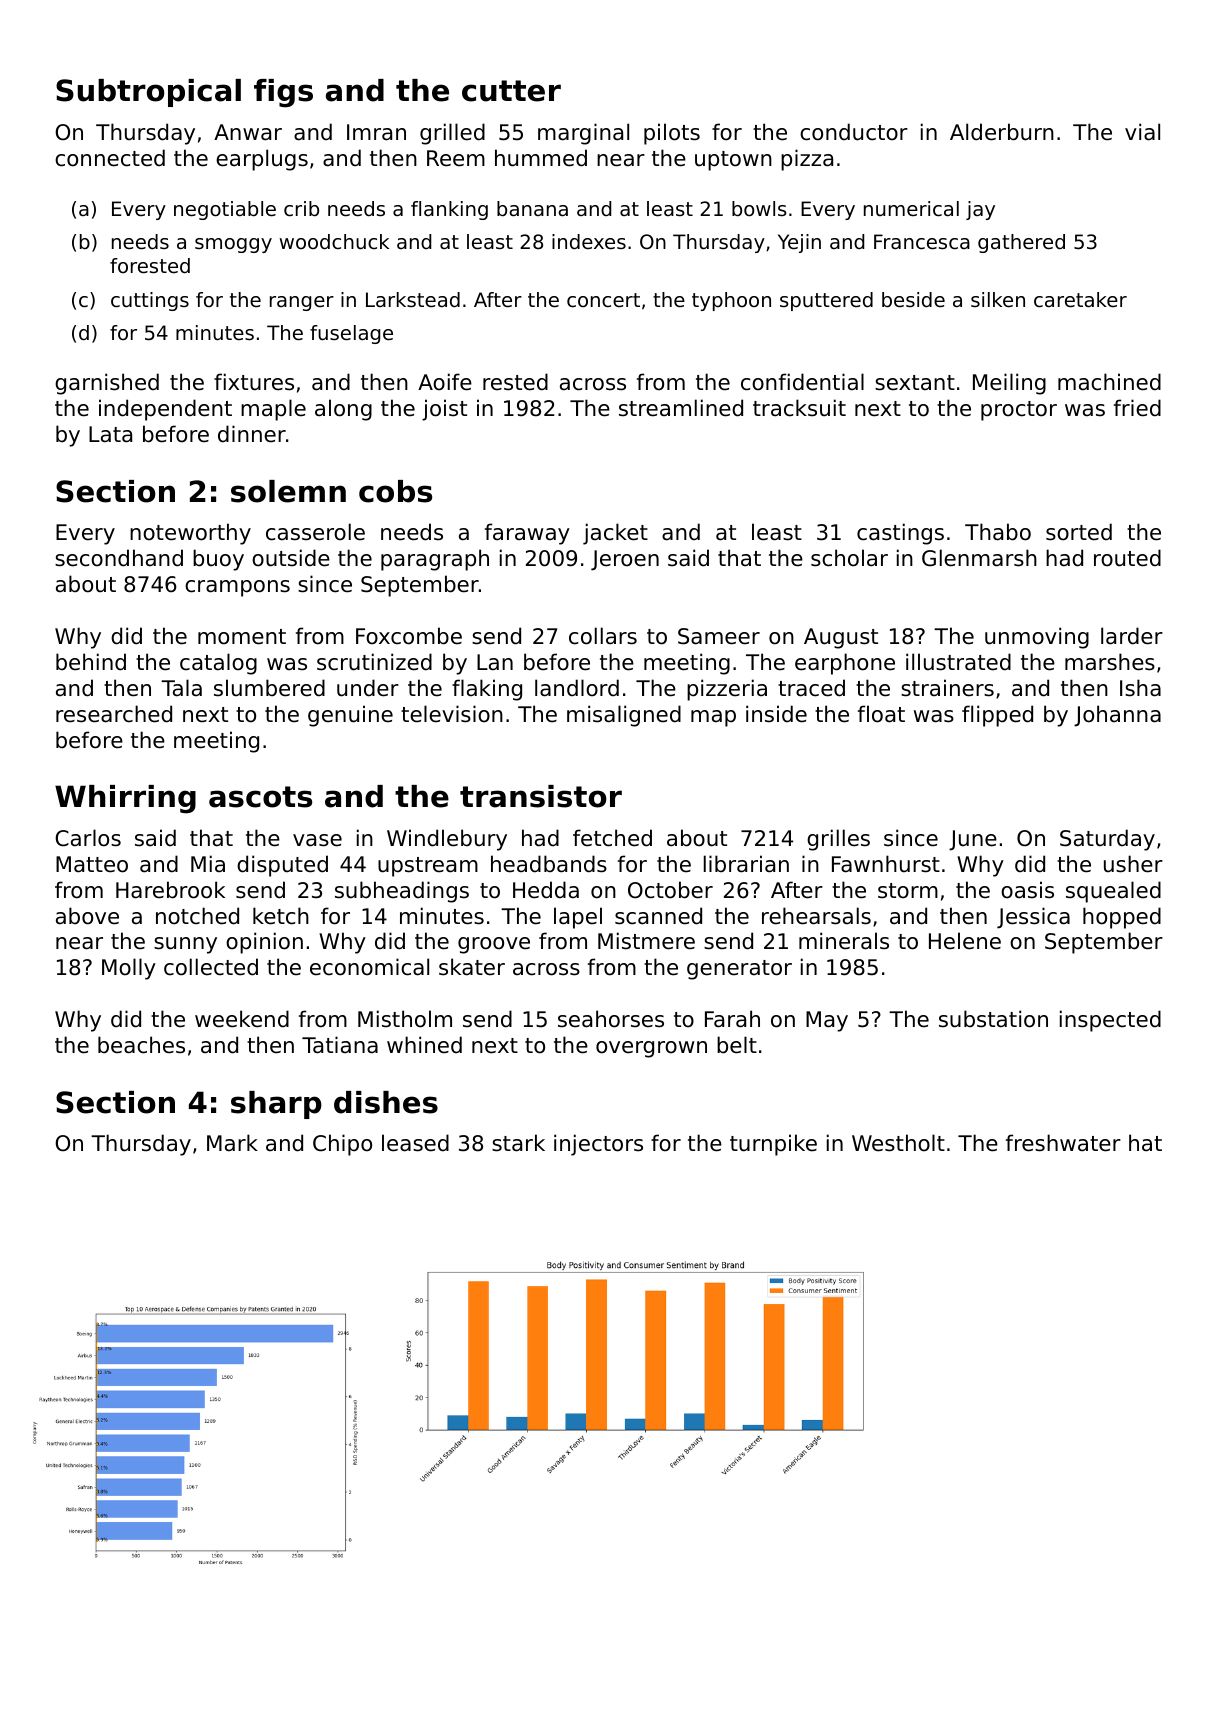 This page has width=1217, height=1721. Describe the element at coordinates (342, 1145) in the page. I see `Chipo` at that location.
